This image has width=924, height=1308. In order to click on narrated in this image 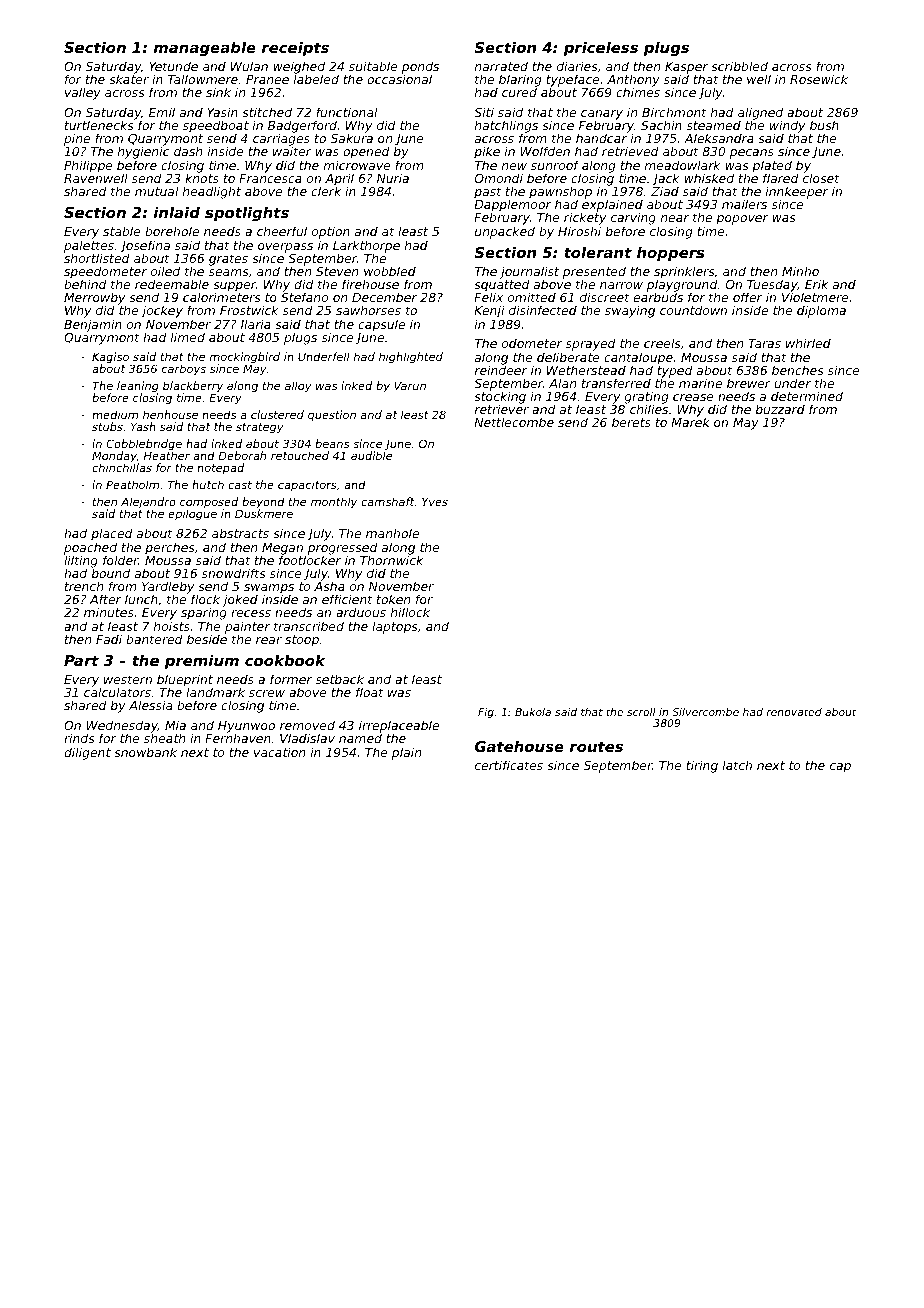, I will do `click(501, 66)`.
